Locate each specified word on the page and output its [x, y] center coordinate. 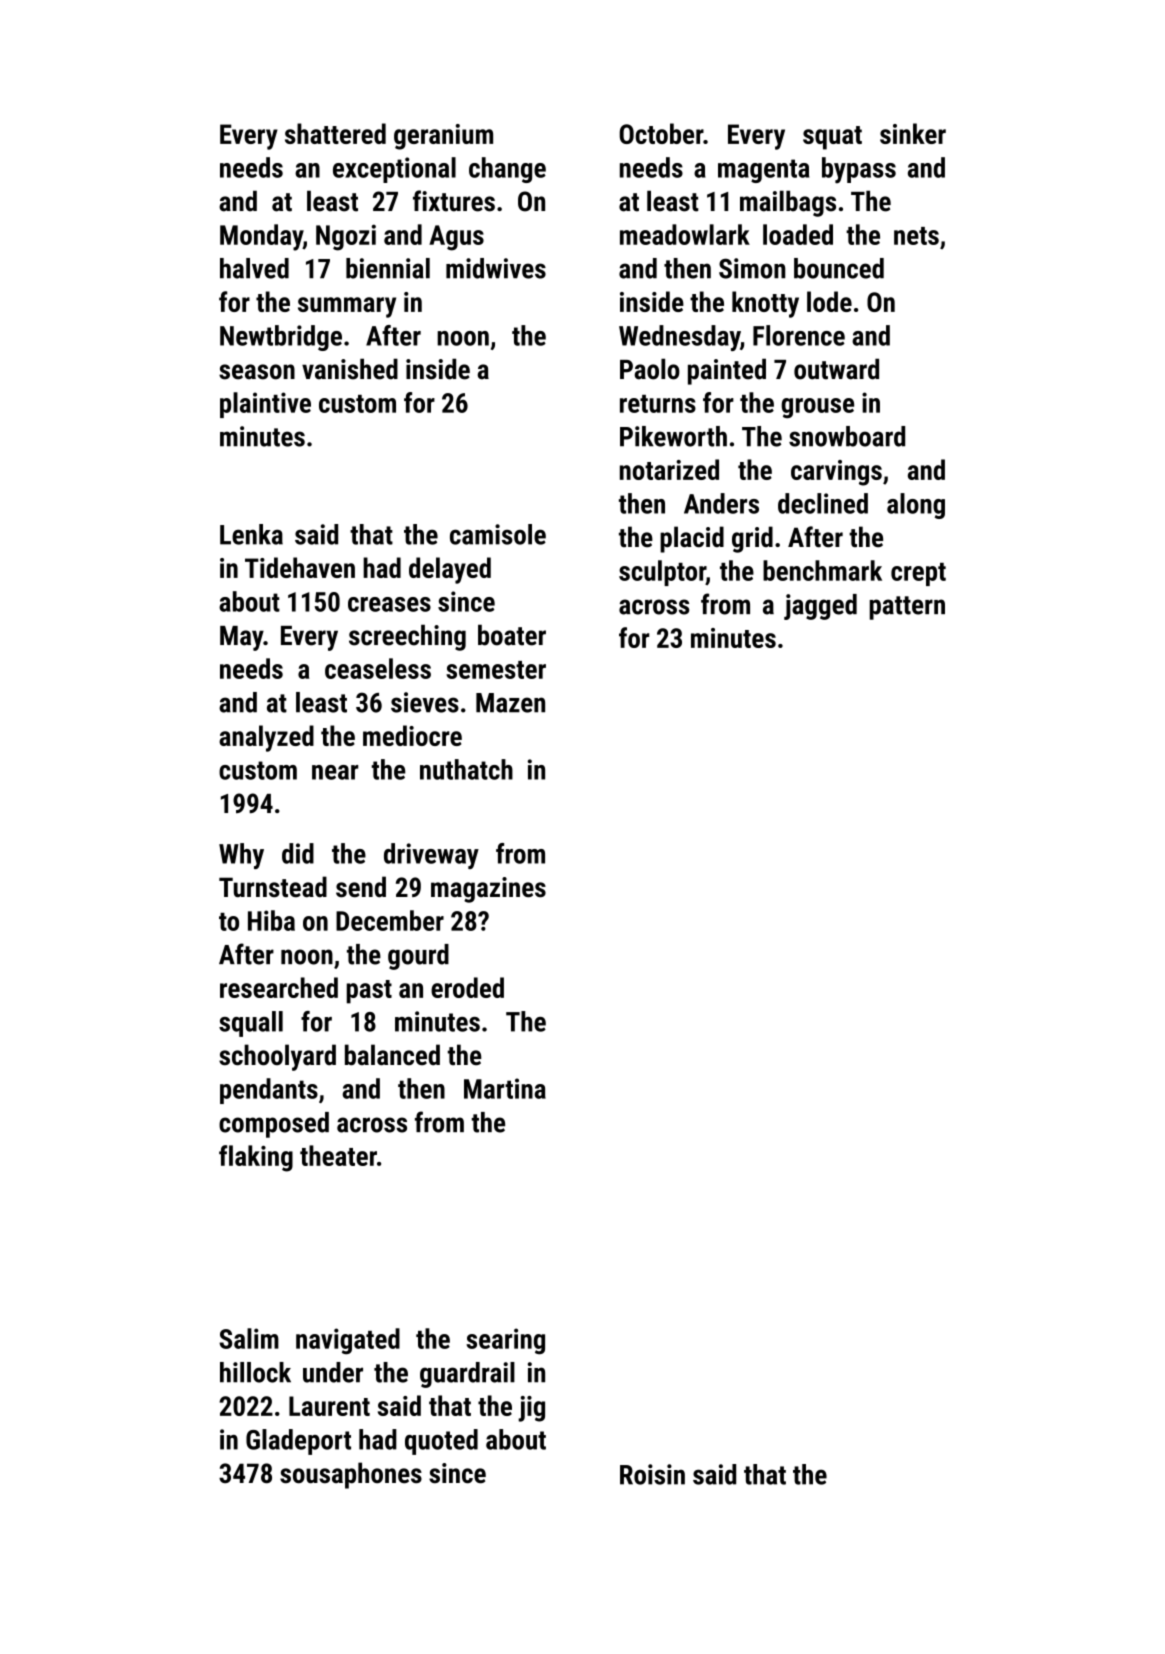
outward [836, 369]
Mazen [510, 703]
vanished [350, 369]
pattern [907, 608]
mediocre [412, 735]
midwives [496, 268]
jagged [820, 607]
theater [338, 1155]
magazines [488, 890]
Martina [505, 1088]
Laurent [329, 1406]
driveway [431, 856]
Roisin [652, 1474]
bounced [839, 268]
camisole [498, 534]
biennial [388, 268]
